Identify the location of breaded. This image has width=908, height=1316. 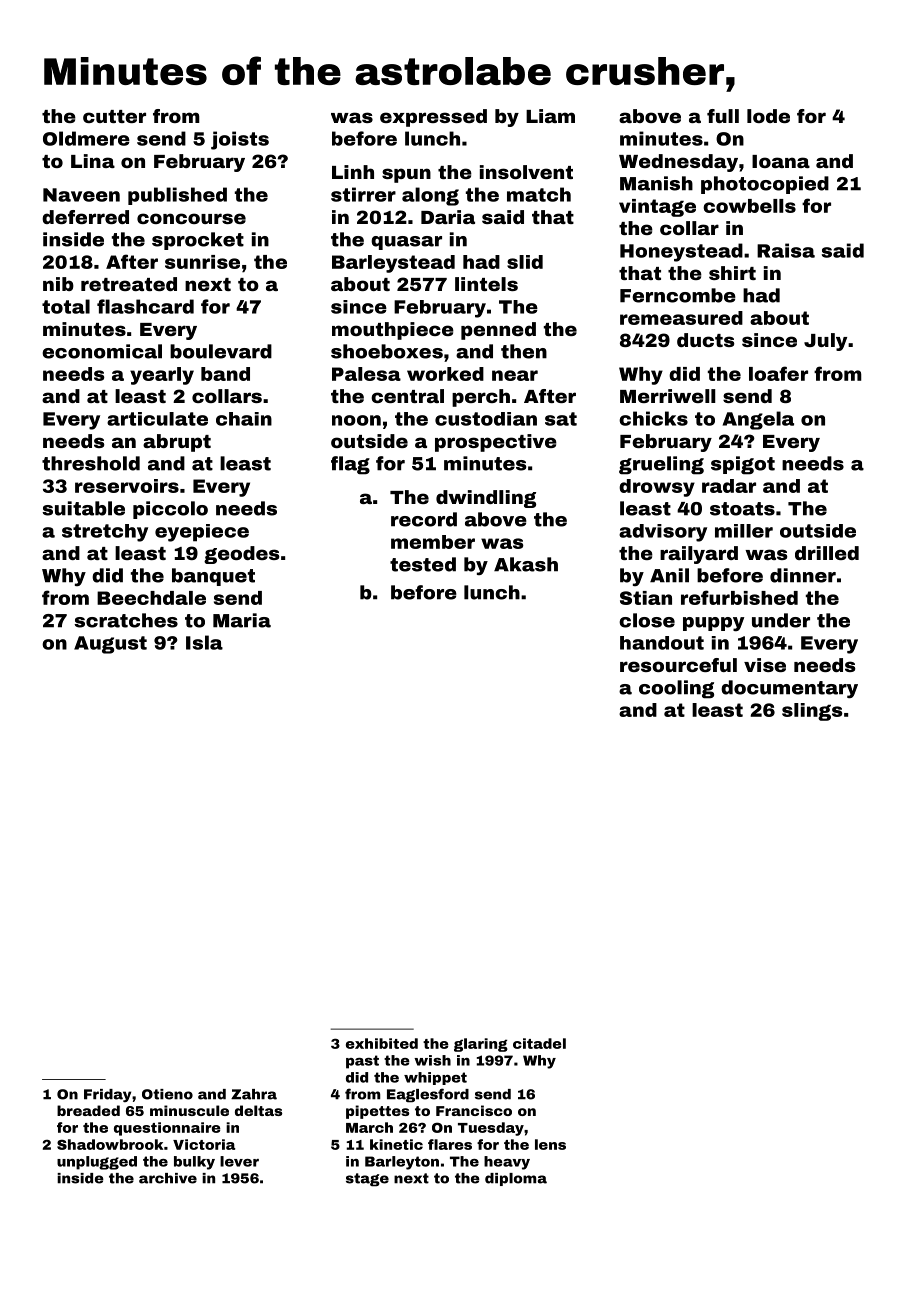
(88, 1110).
